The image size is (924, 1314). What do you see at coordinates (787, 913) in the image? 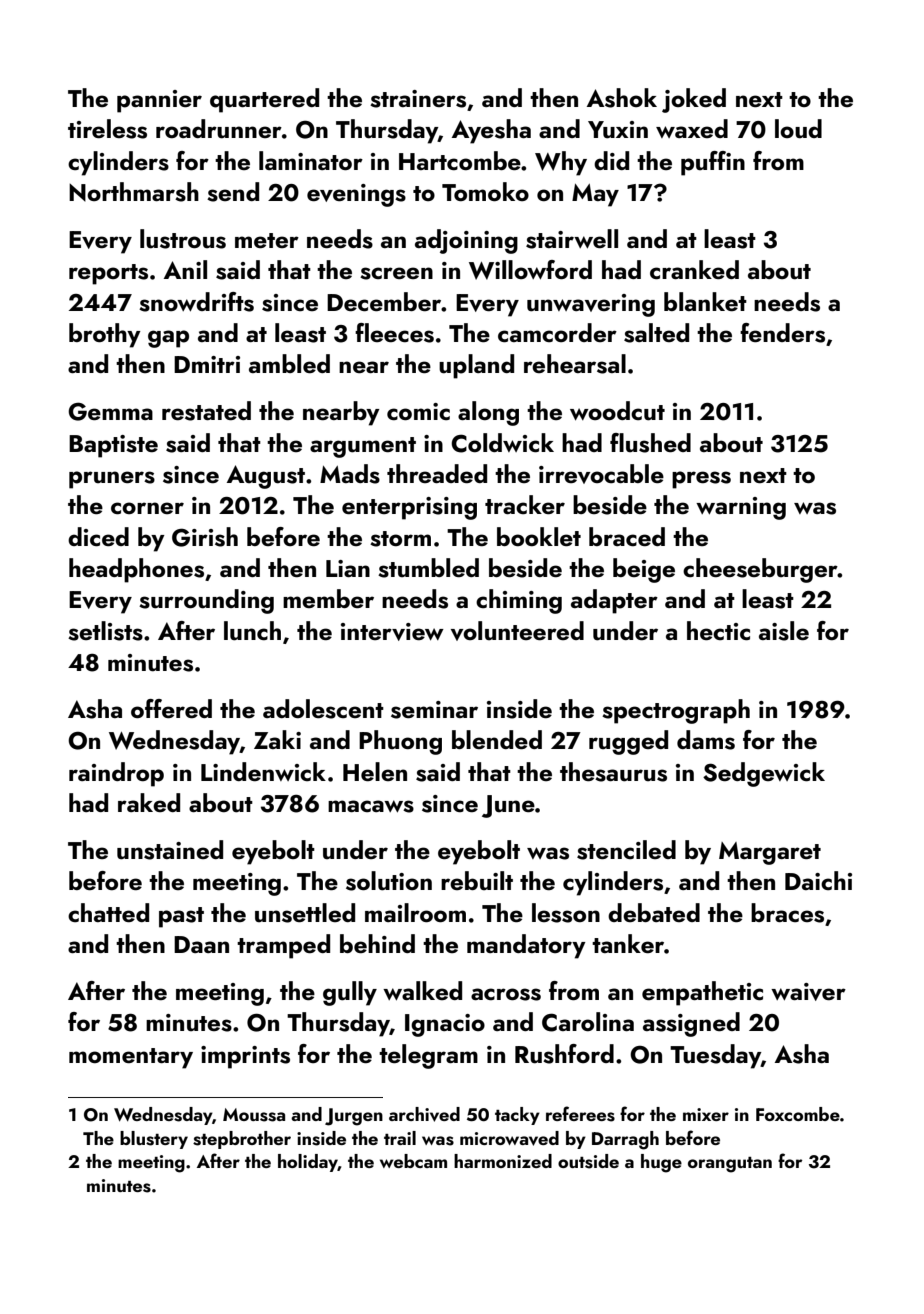
I see `braces` at bounding box center [787, 913].
